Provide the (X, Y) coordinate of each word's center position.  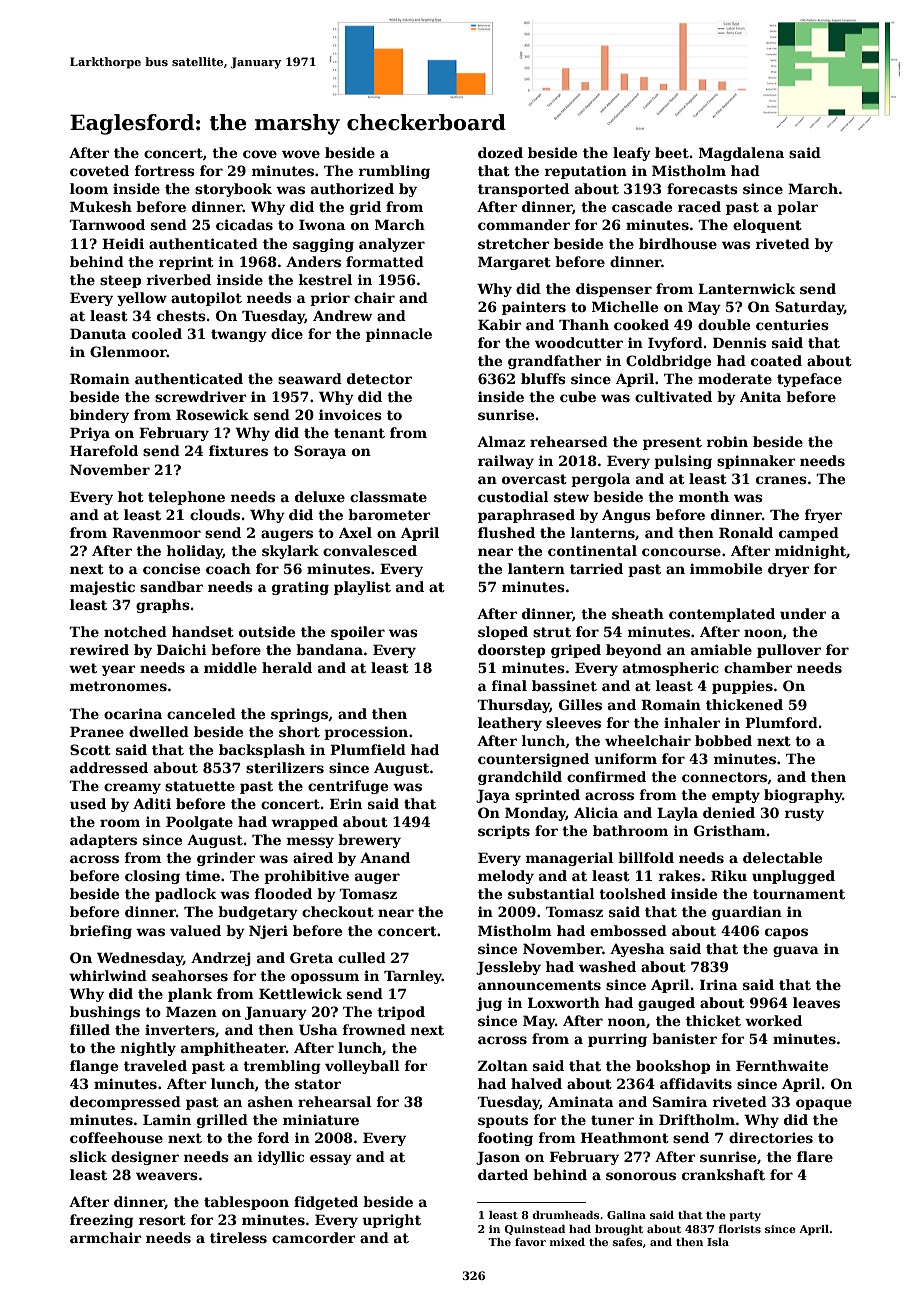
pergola (600, 480)
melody (506, 877)
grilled (222, 1121)
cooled (157, 333)
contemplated (722, 615)
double (724, 324)
